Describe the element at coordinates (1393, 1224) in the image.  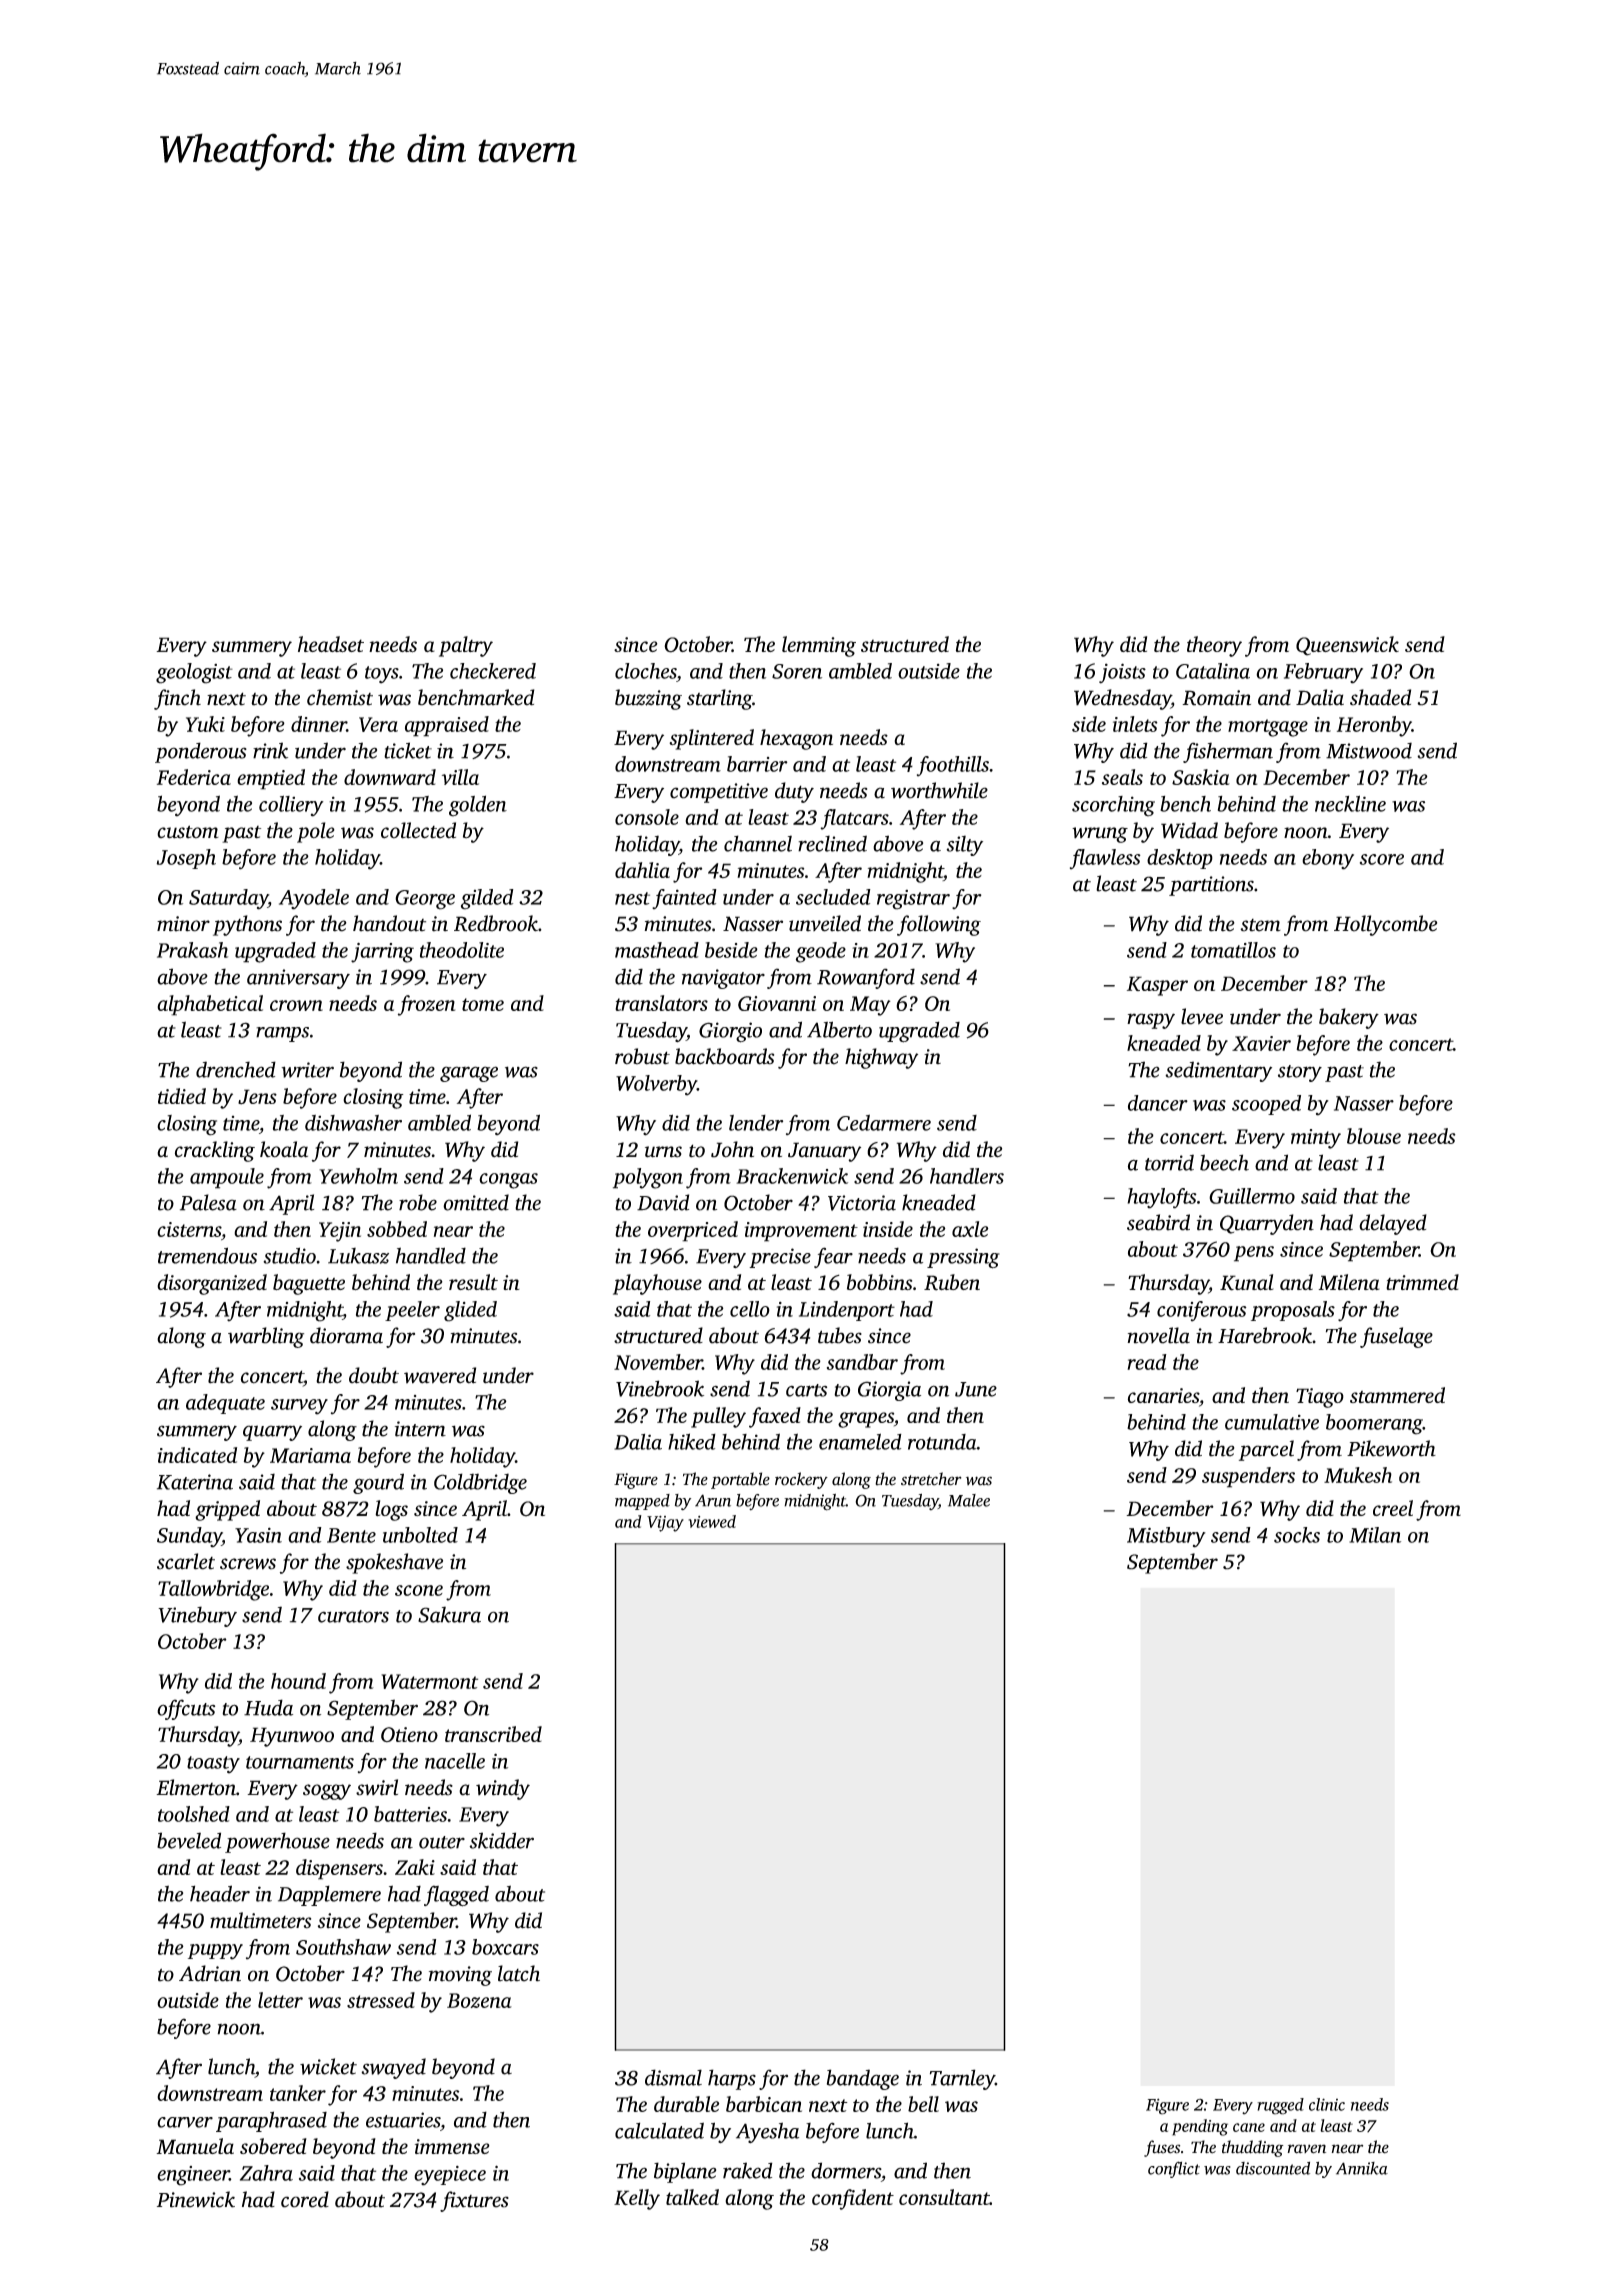
I see `delayed` at that location.
